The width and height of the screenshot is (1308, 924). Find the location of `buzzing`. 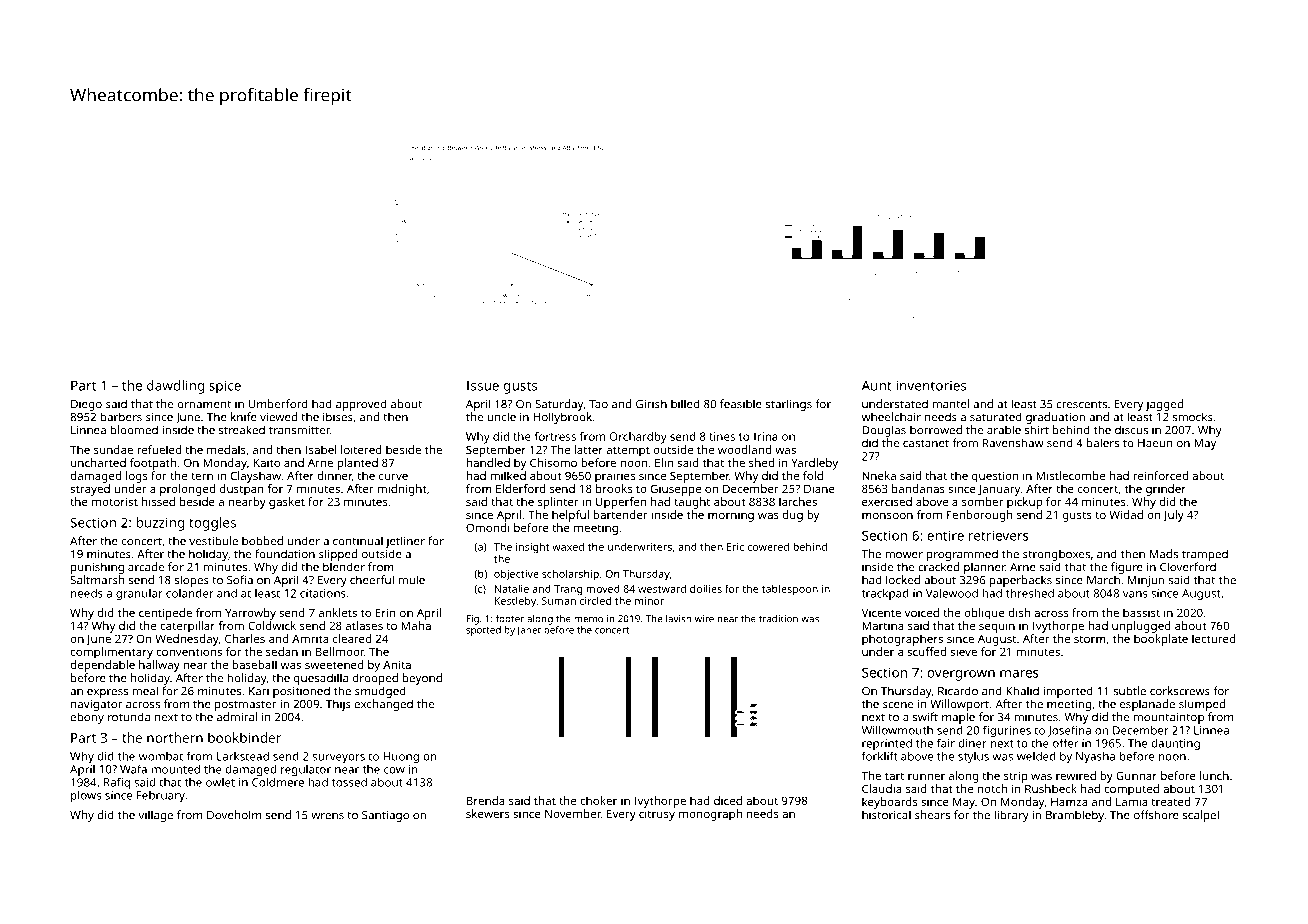

buzzing is located at coordinates (160, 524).
